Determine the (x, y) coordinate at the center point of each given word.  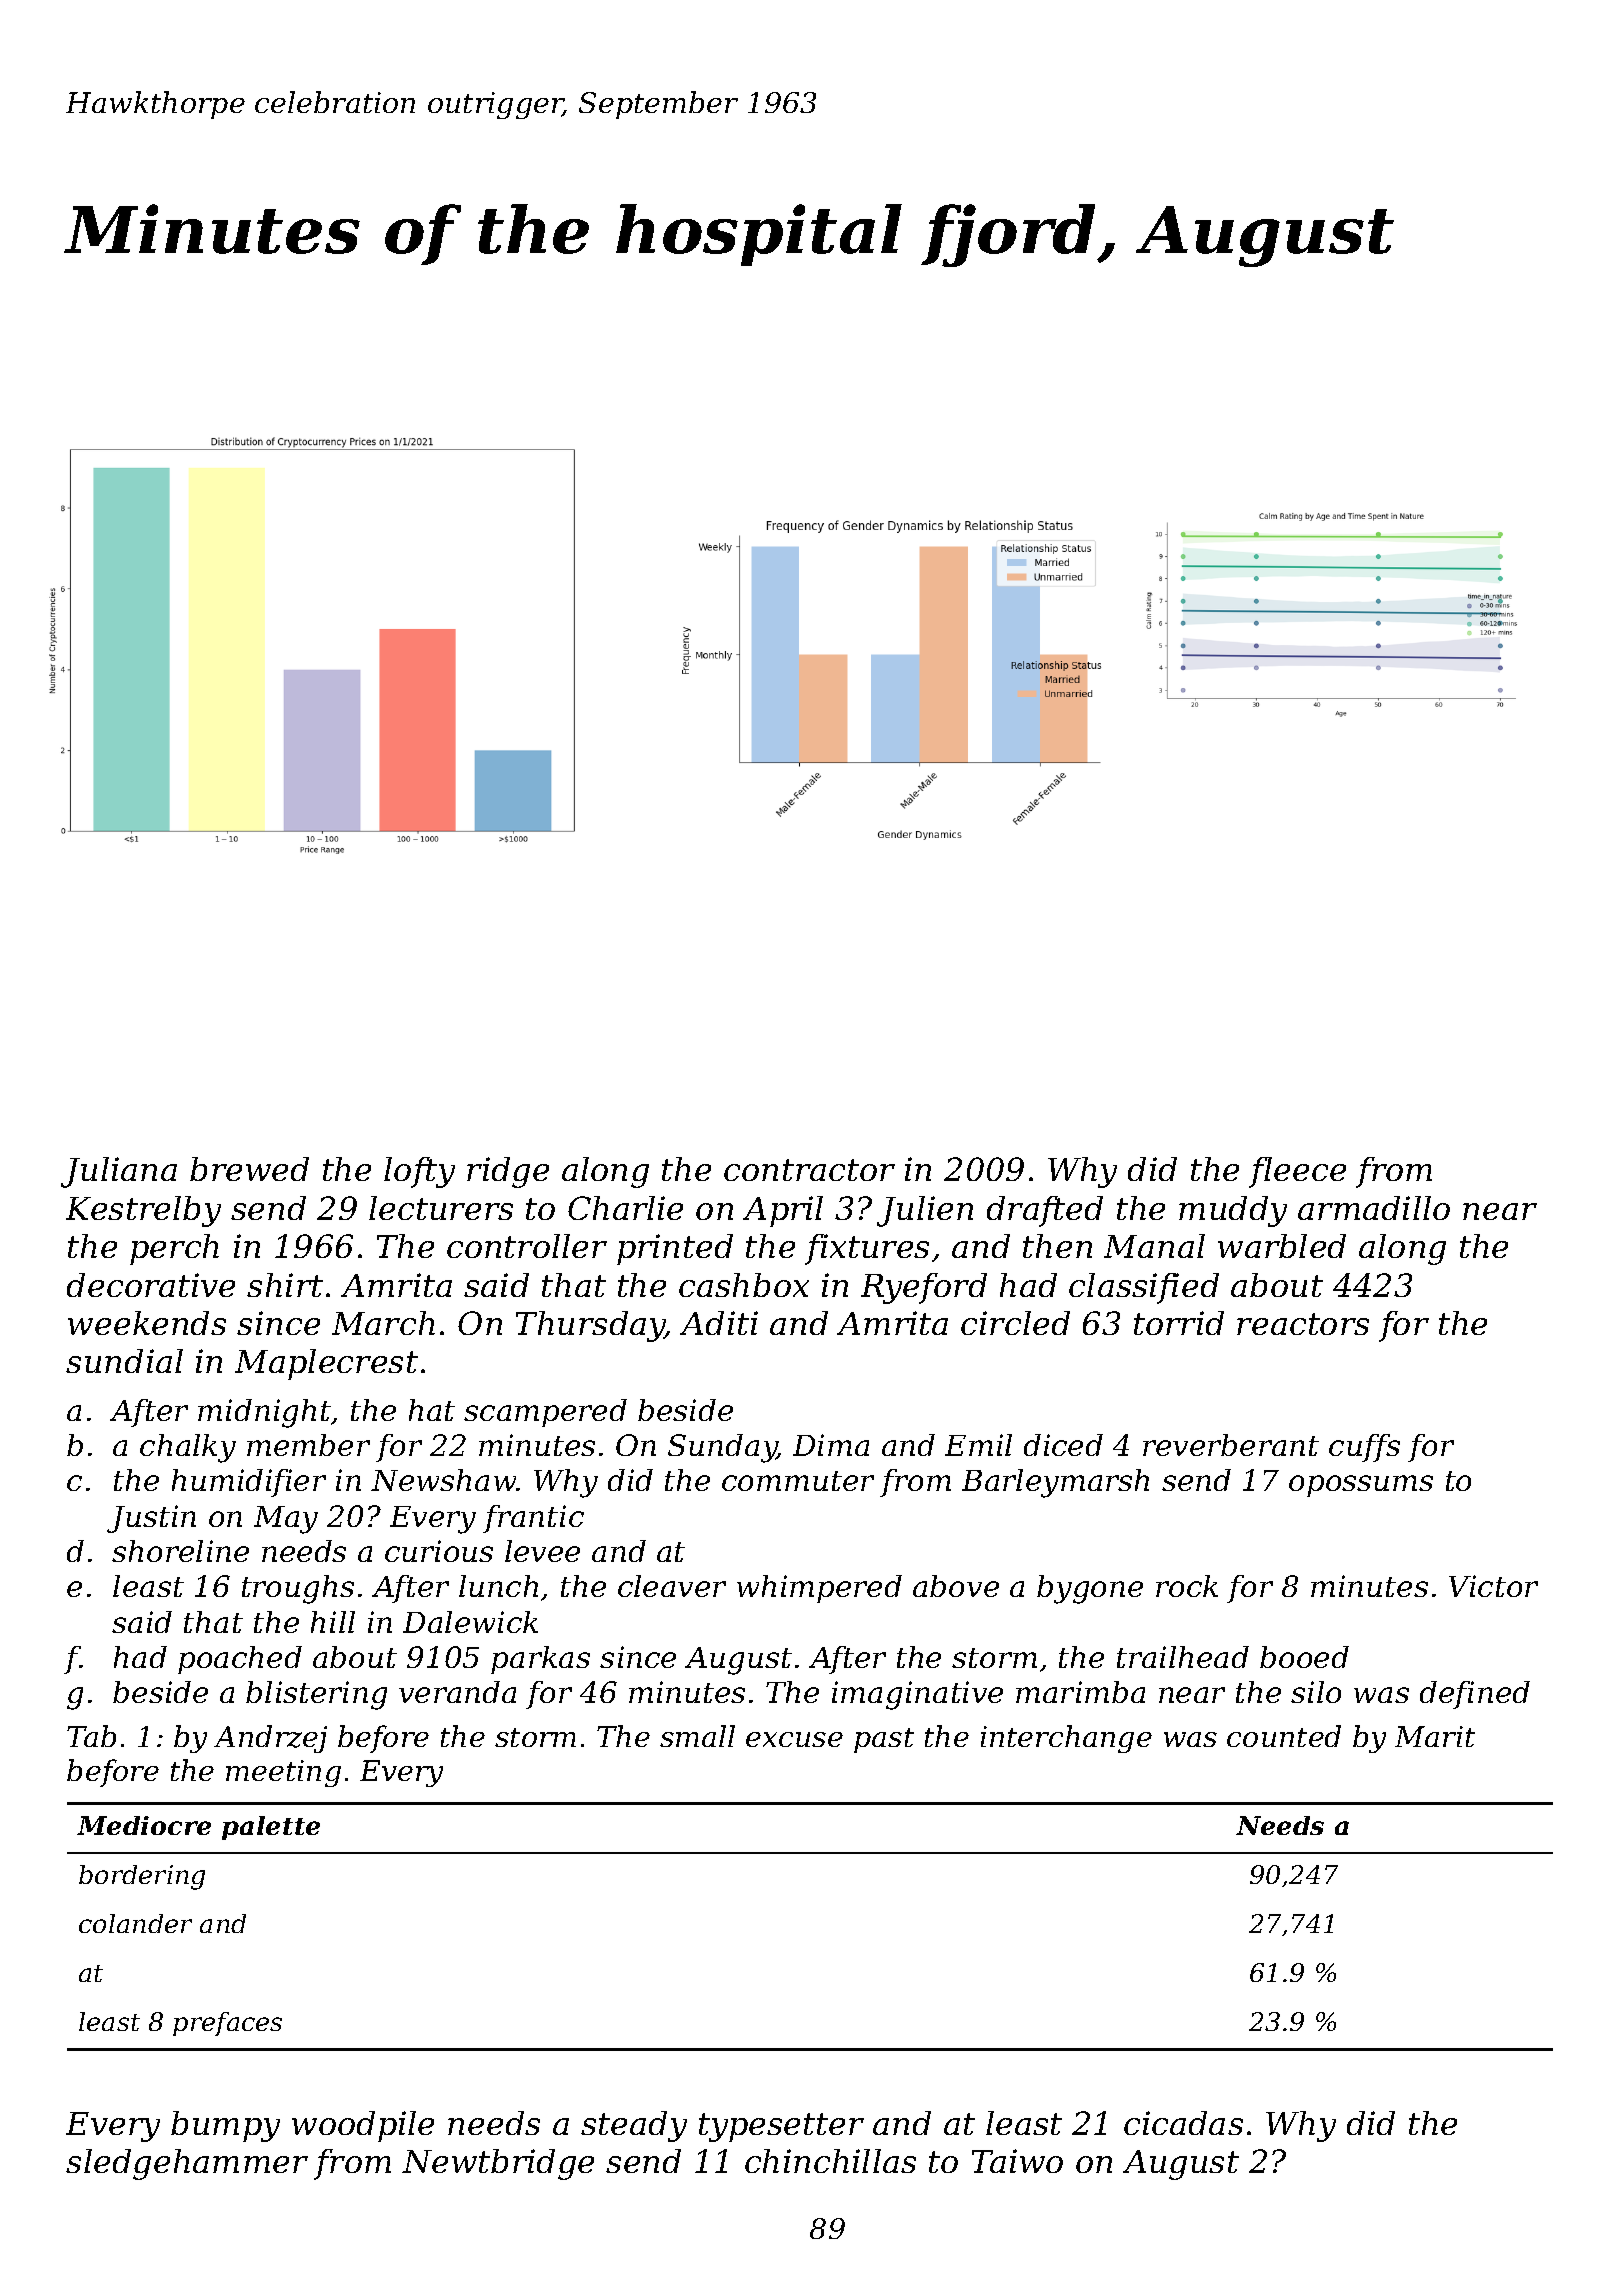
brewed (249, 1169)
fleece (1297, 1172)
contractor (809, 1170)
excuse (794, 1739)
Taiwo (1017, 2161)
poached (240, 1660)
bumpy (225, 2126)
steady (634, 2126)
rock (1187, 1586)
